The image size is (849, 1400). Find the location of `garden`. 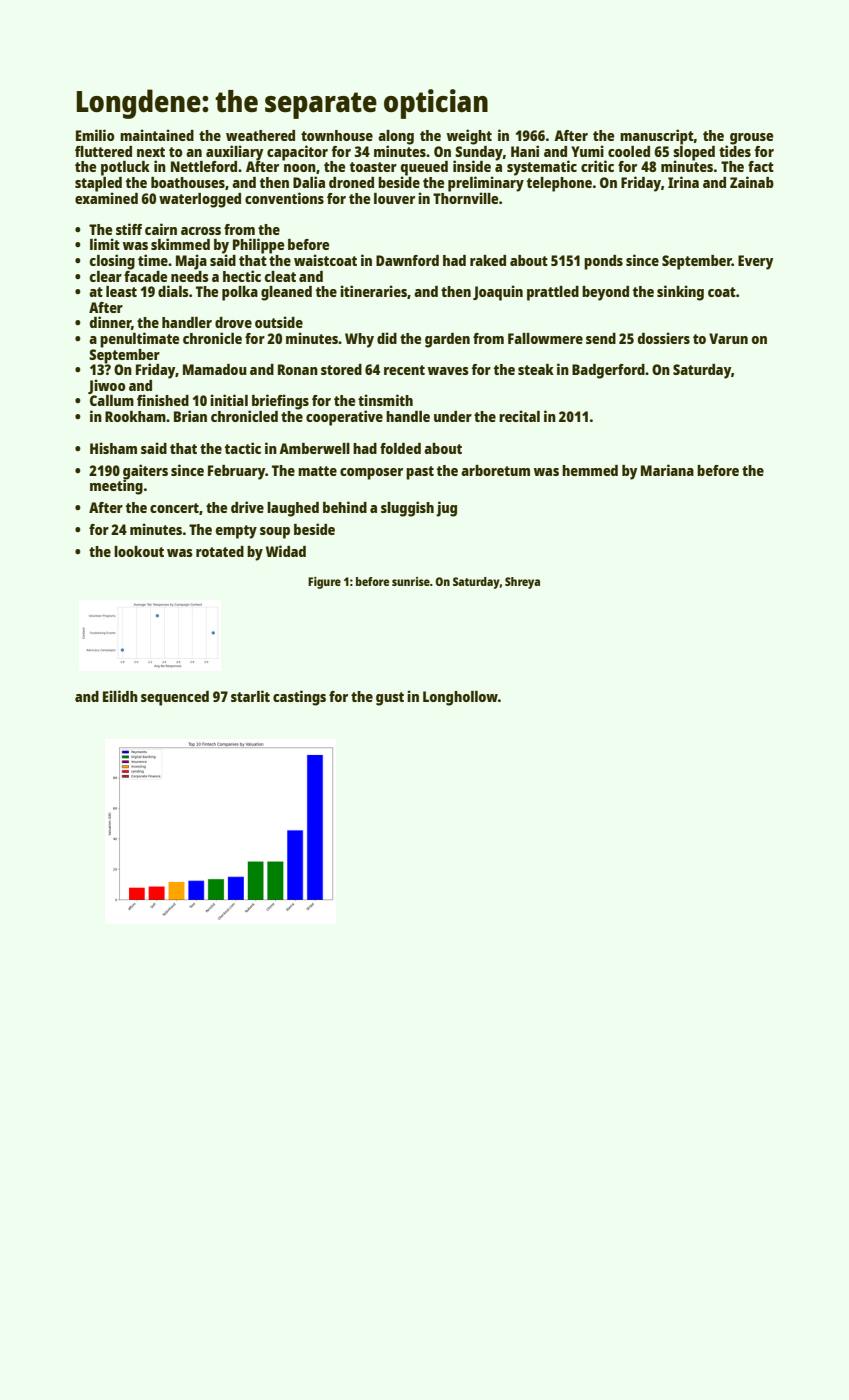

garden is located at coordinates (447, 340).
